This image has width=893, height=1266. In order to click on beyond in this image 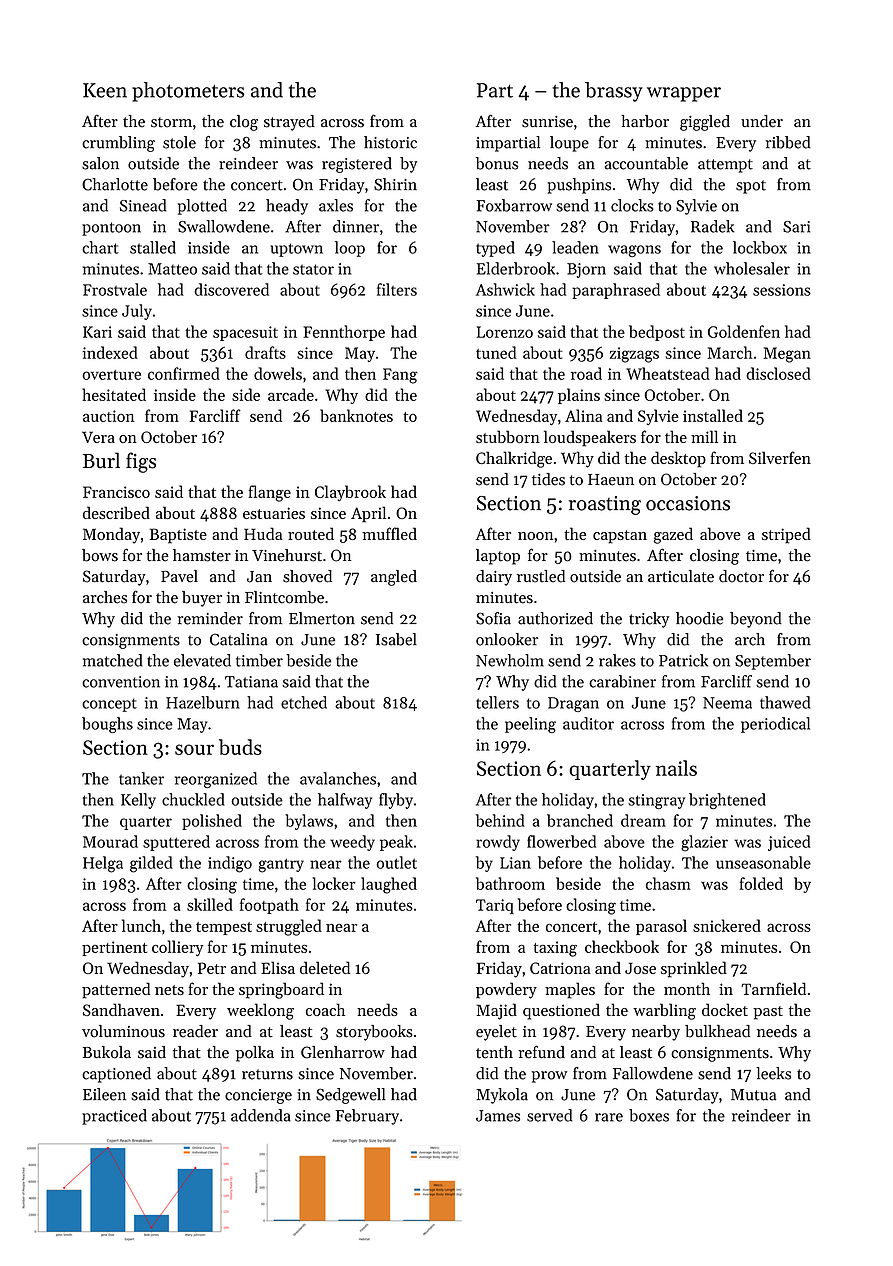, I will do `click(756, 620)`.
